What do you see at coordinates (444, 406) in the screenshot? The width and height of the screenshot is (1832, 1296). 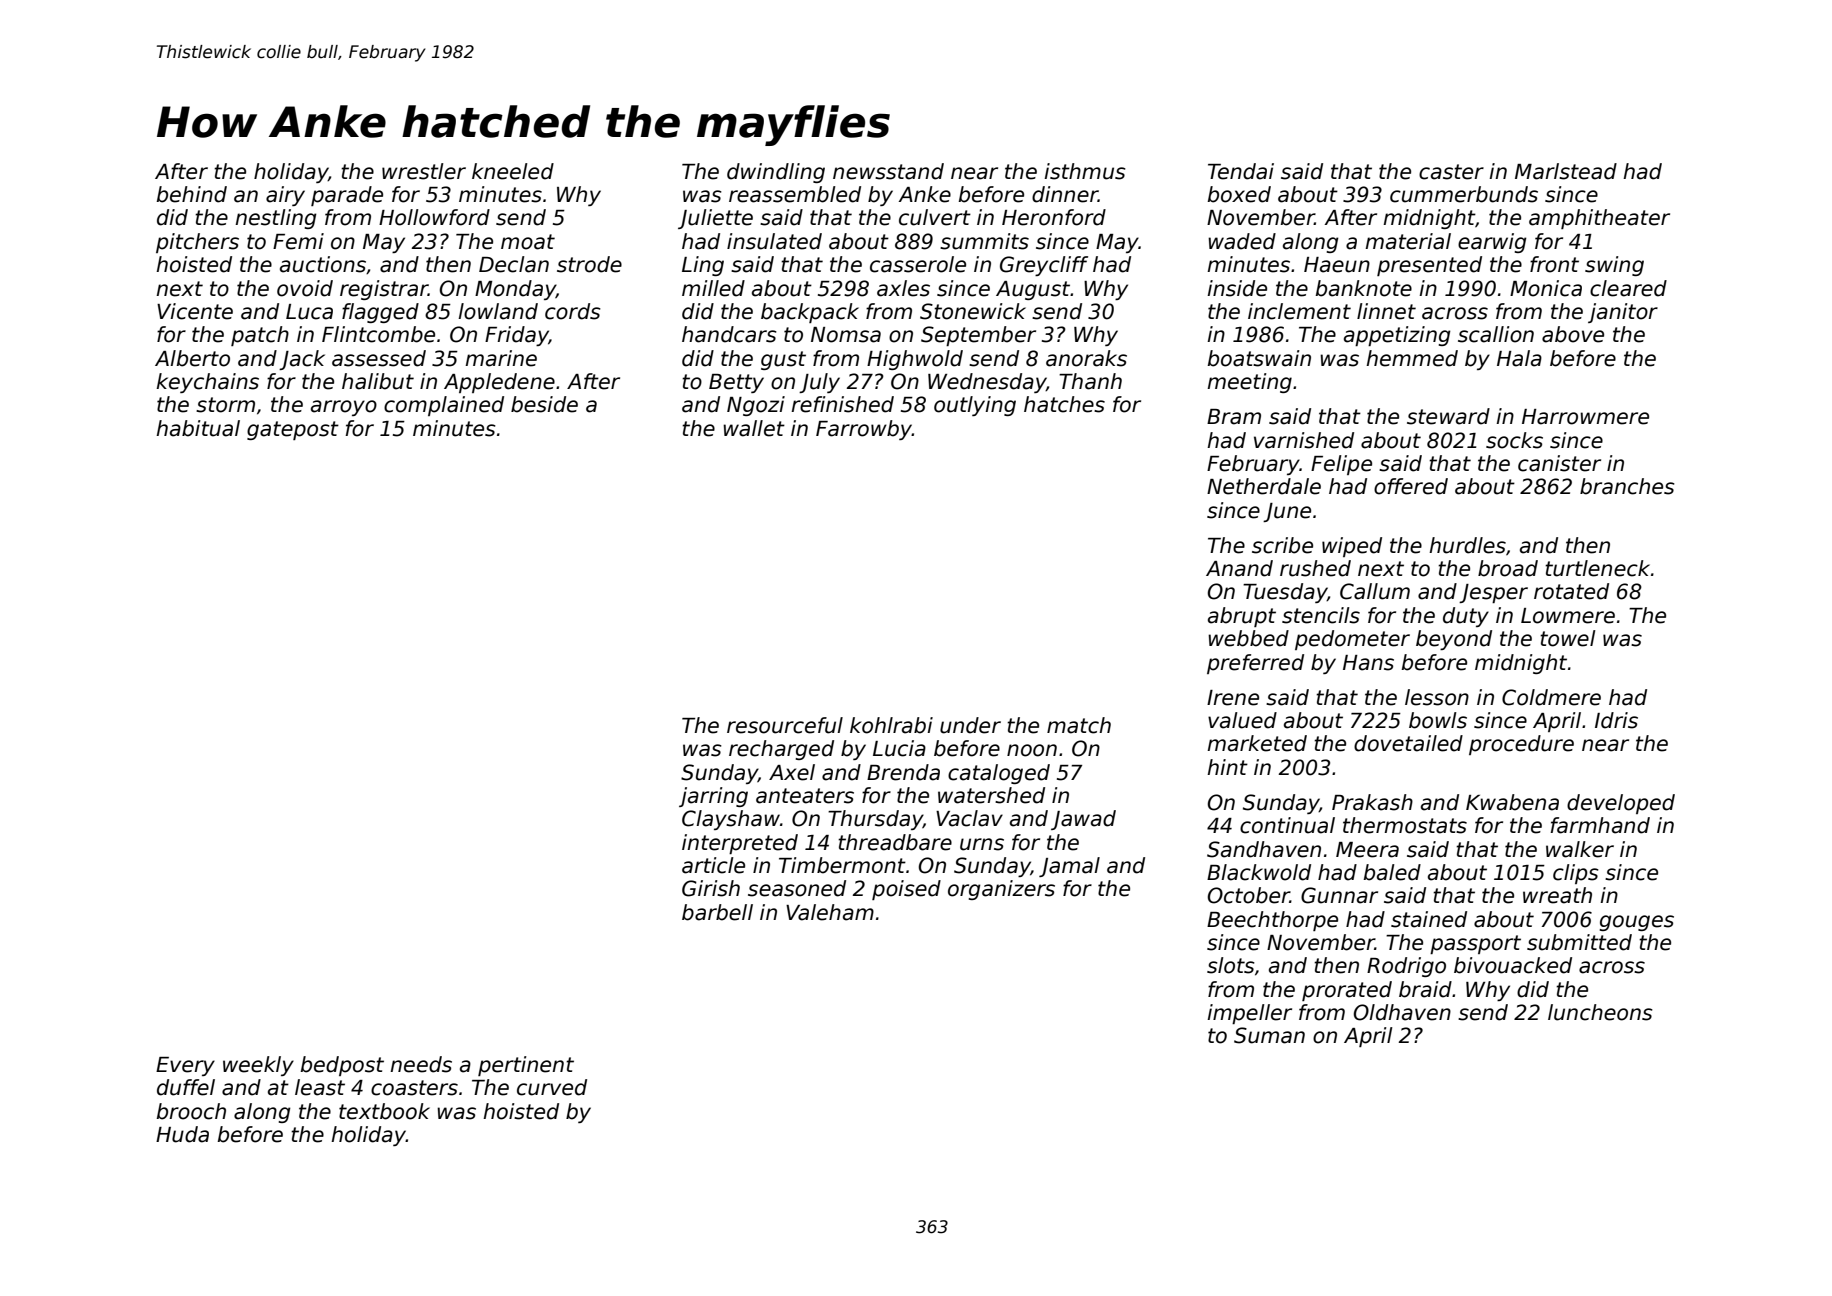 I see `complained` at bounding box center [444, 406].
